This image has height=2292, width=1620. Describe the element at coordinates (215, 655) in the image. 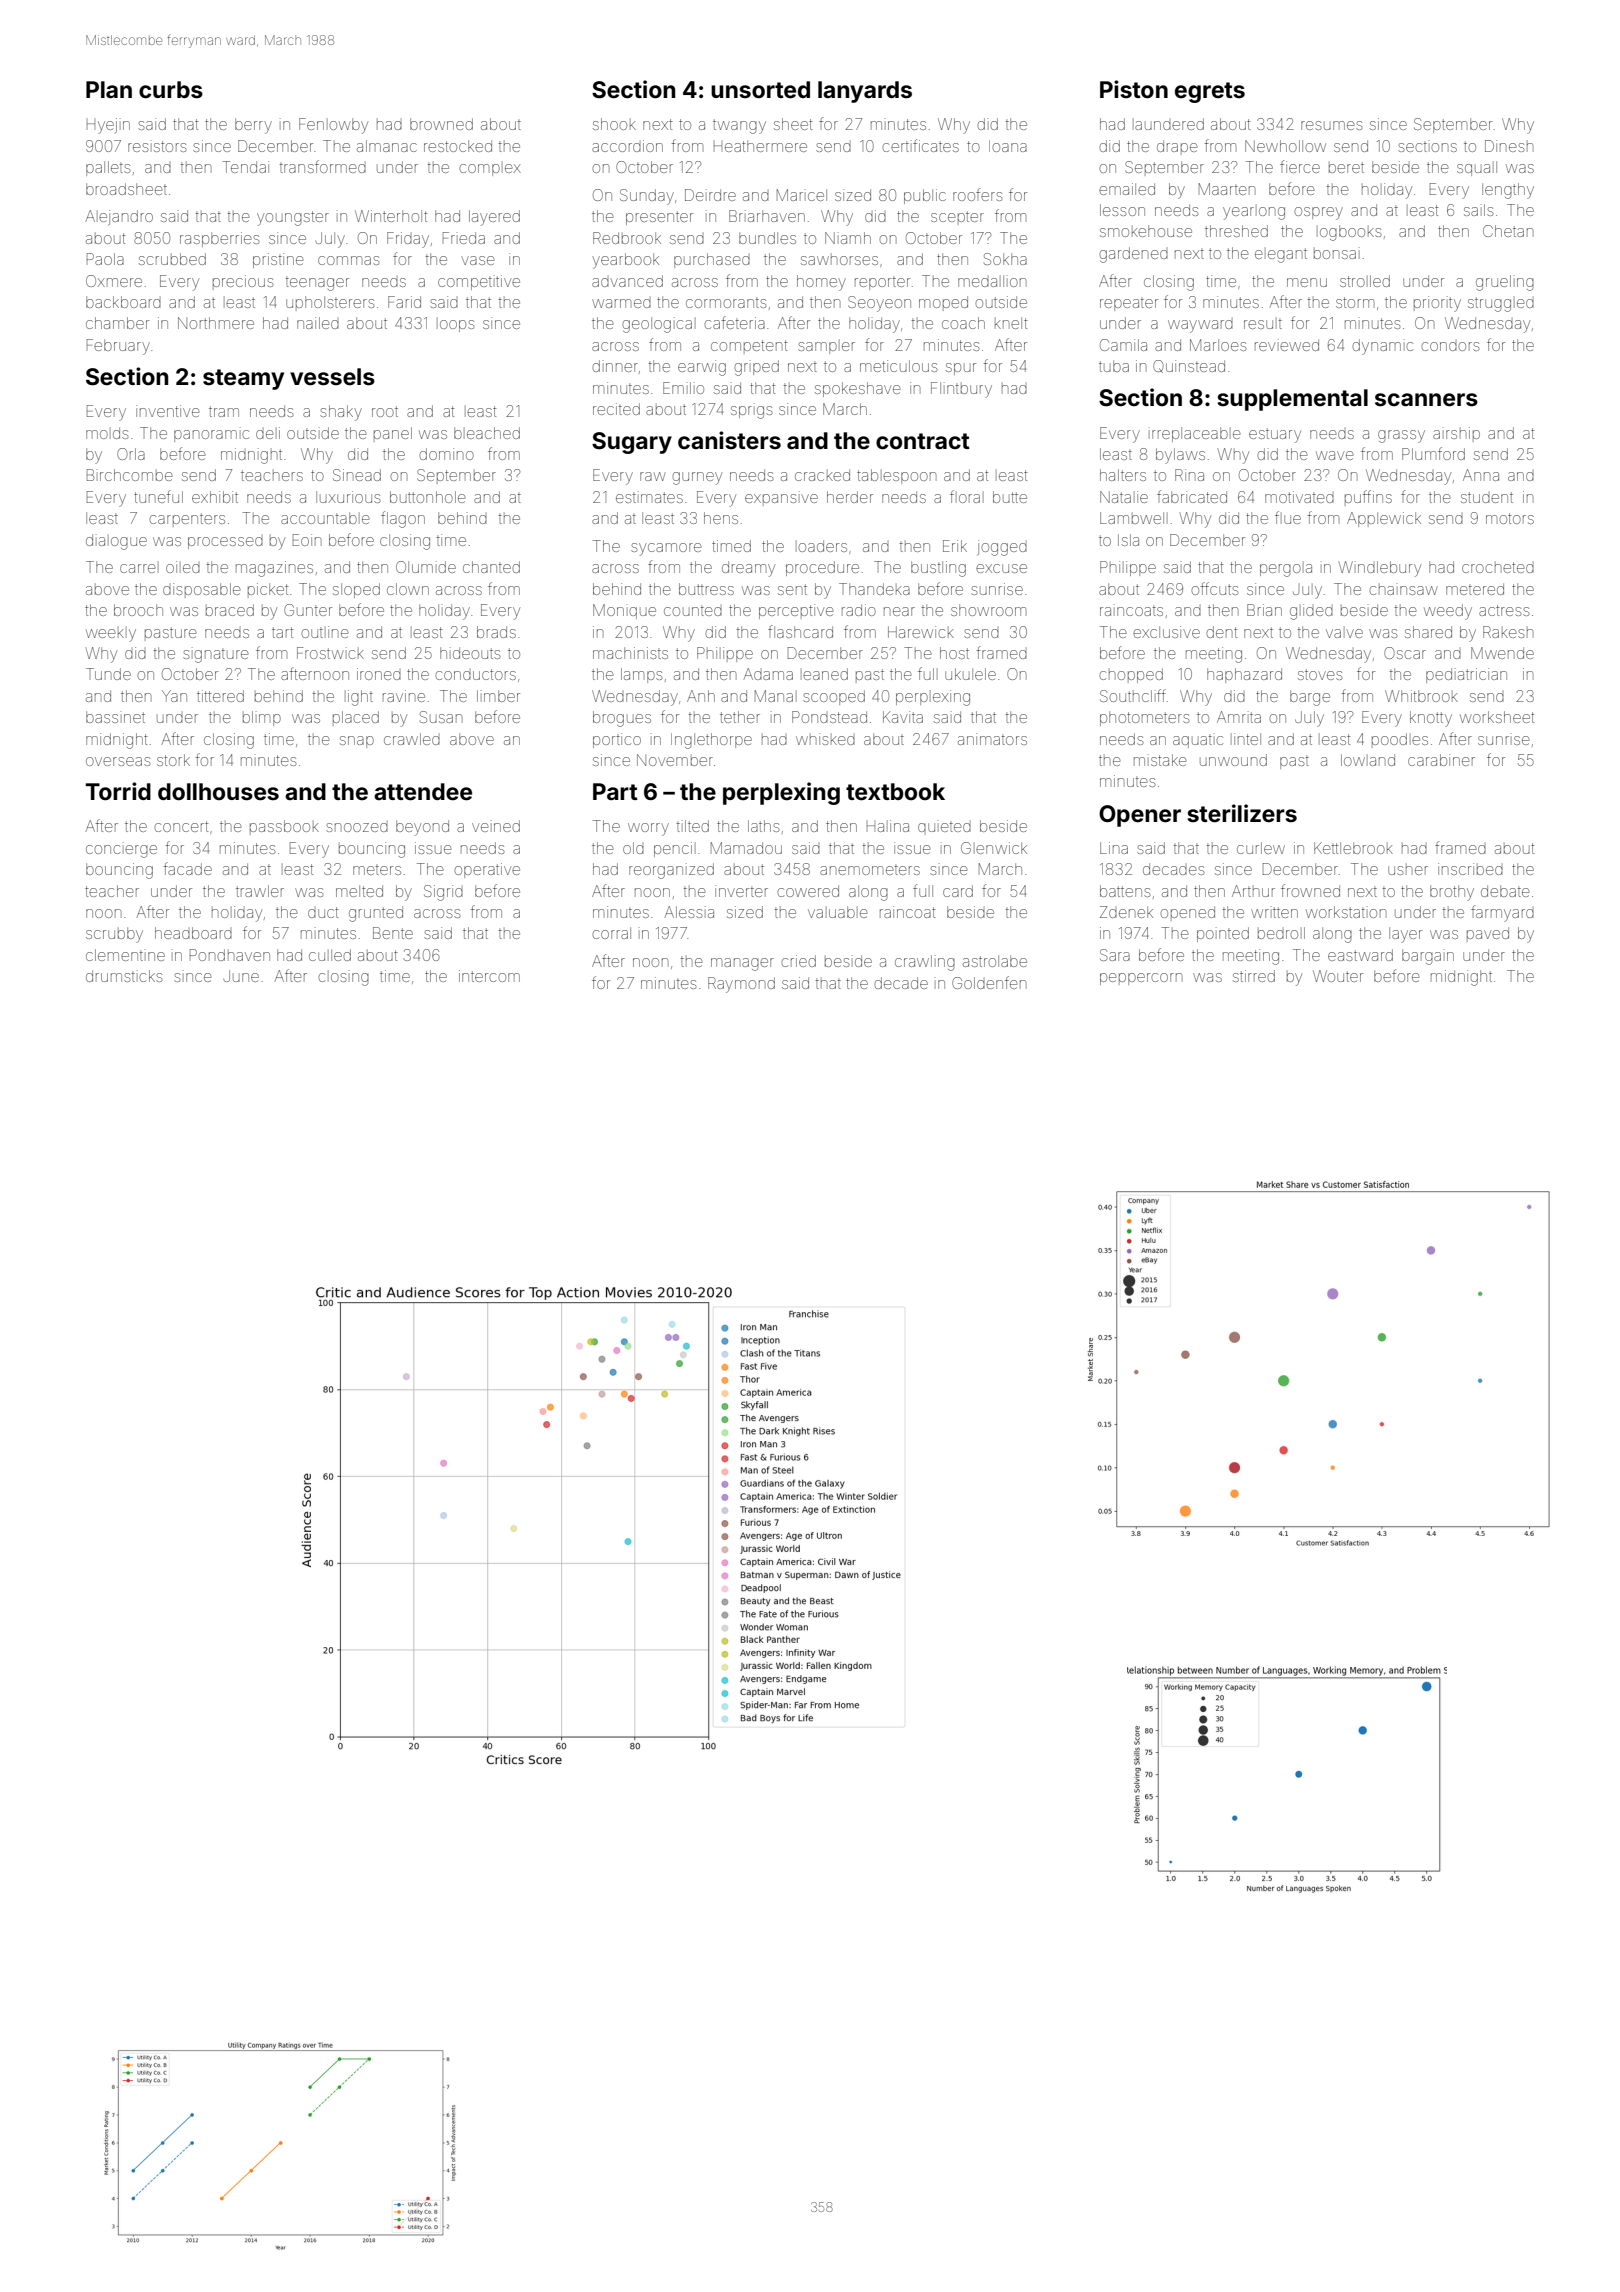

I see `signature` at that location.
